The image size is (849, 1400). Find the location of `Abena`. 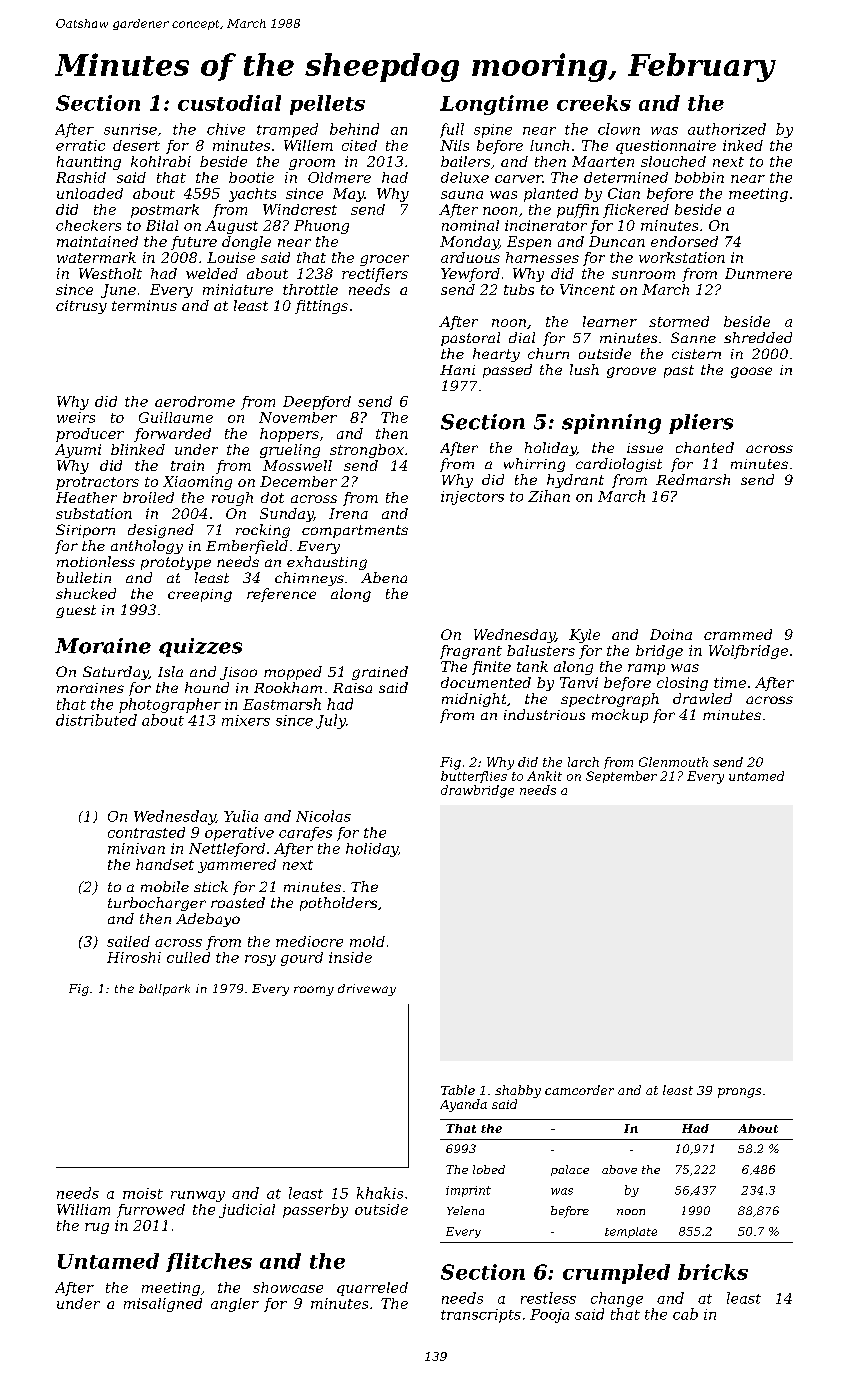

Abena is located at coordinates (384, 577).
